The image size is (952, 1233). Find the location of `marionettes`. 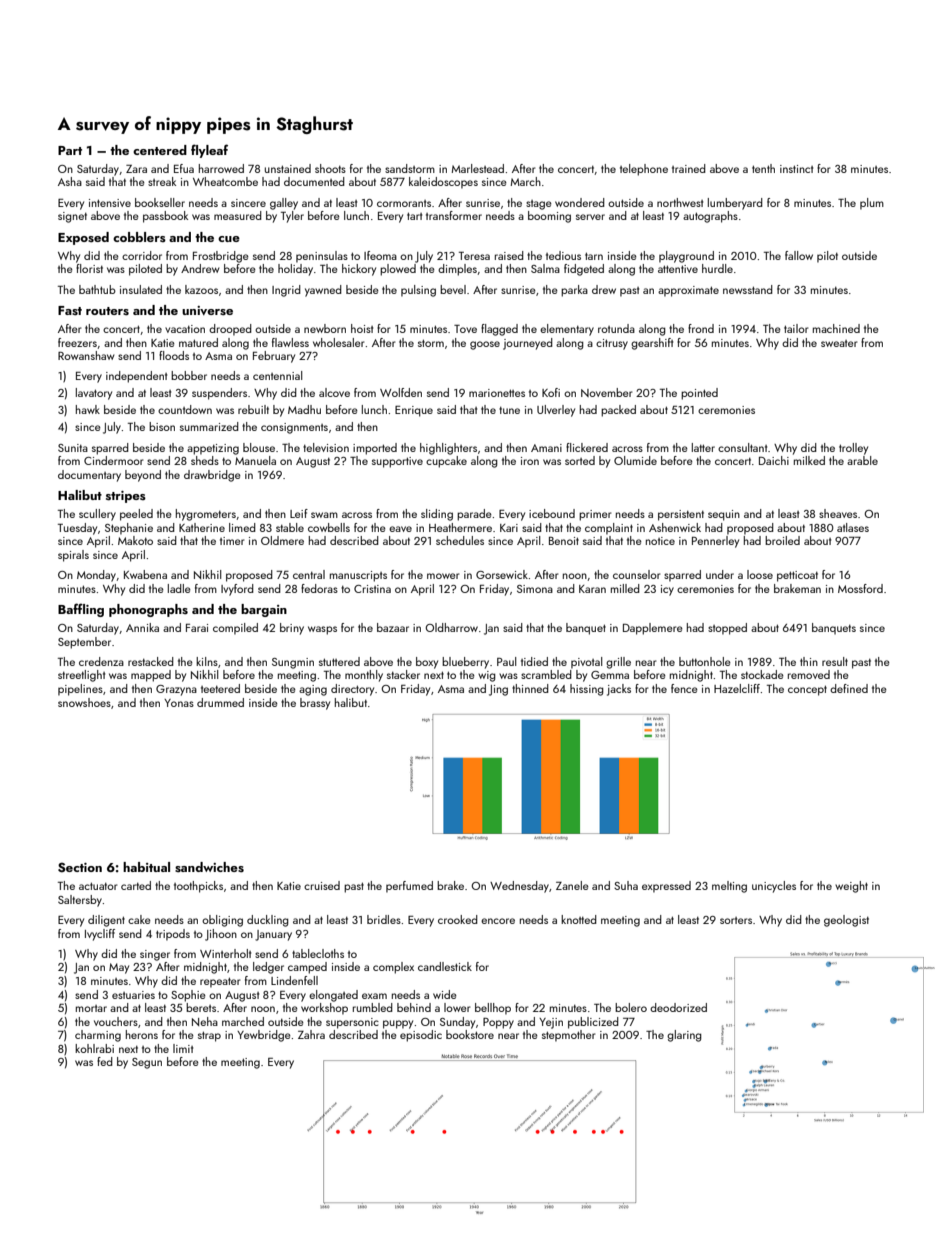

marionettes is located at coordinates (497, 393).
